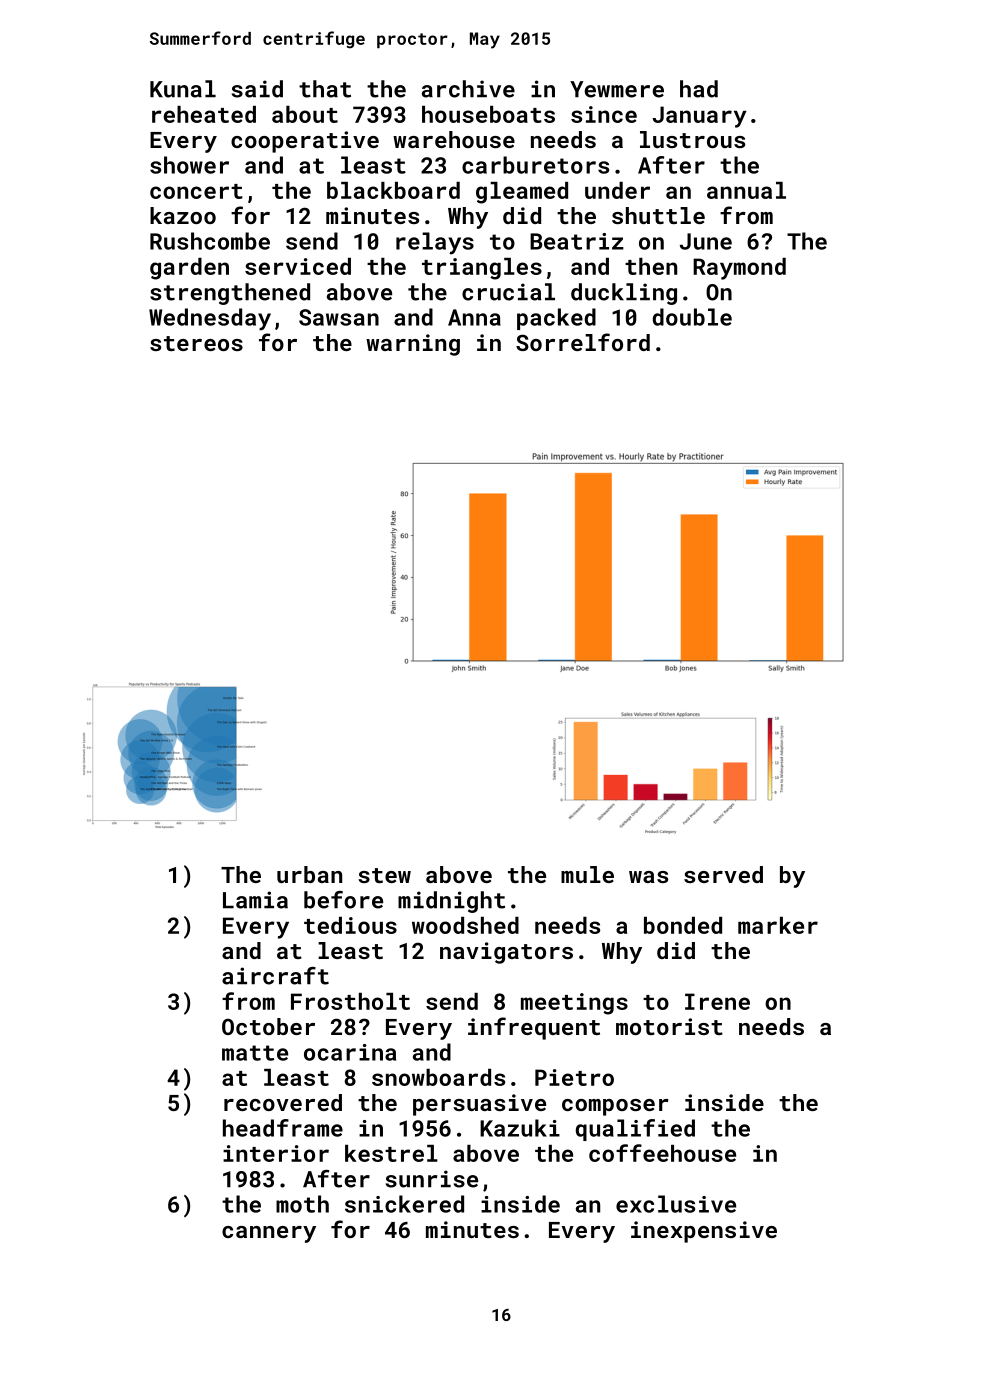 This screenshot has width=982, height=1395. I want to click on Sorrelford, so click(583, 342).
